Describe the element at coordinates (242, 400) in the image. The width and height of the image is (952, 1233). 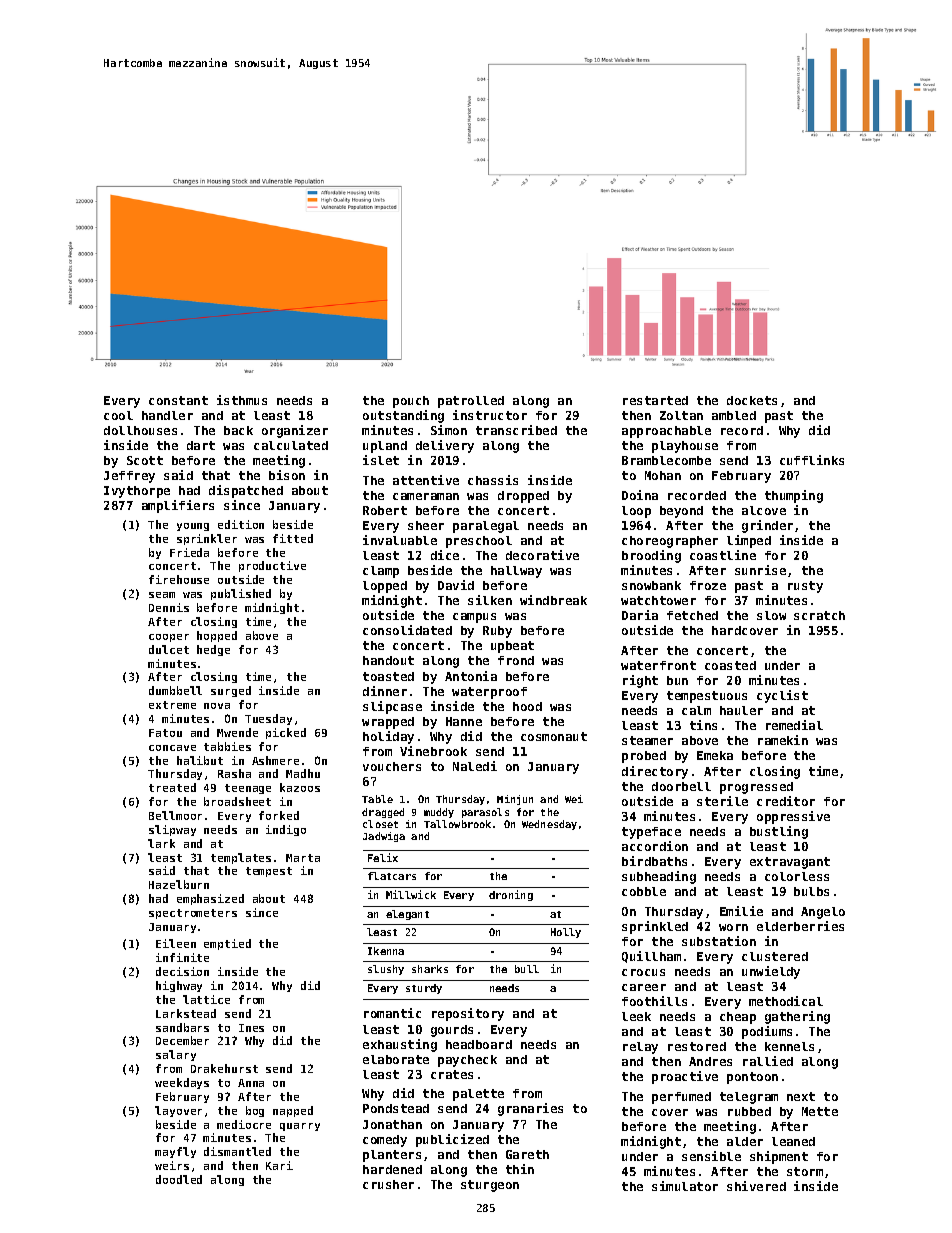
I see `isthmus` at that location.
